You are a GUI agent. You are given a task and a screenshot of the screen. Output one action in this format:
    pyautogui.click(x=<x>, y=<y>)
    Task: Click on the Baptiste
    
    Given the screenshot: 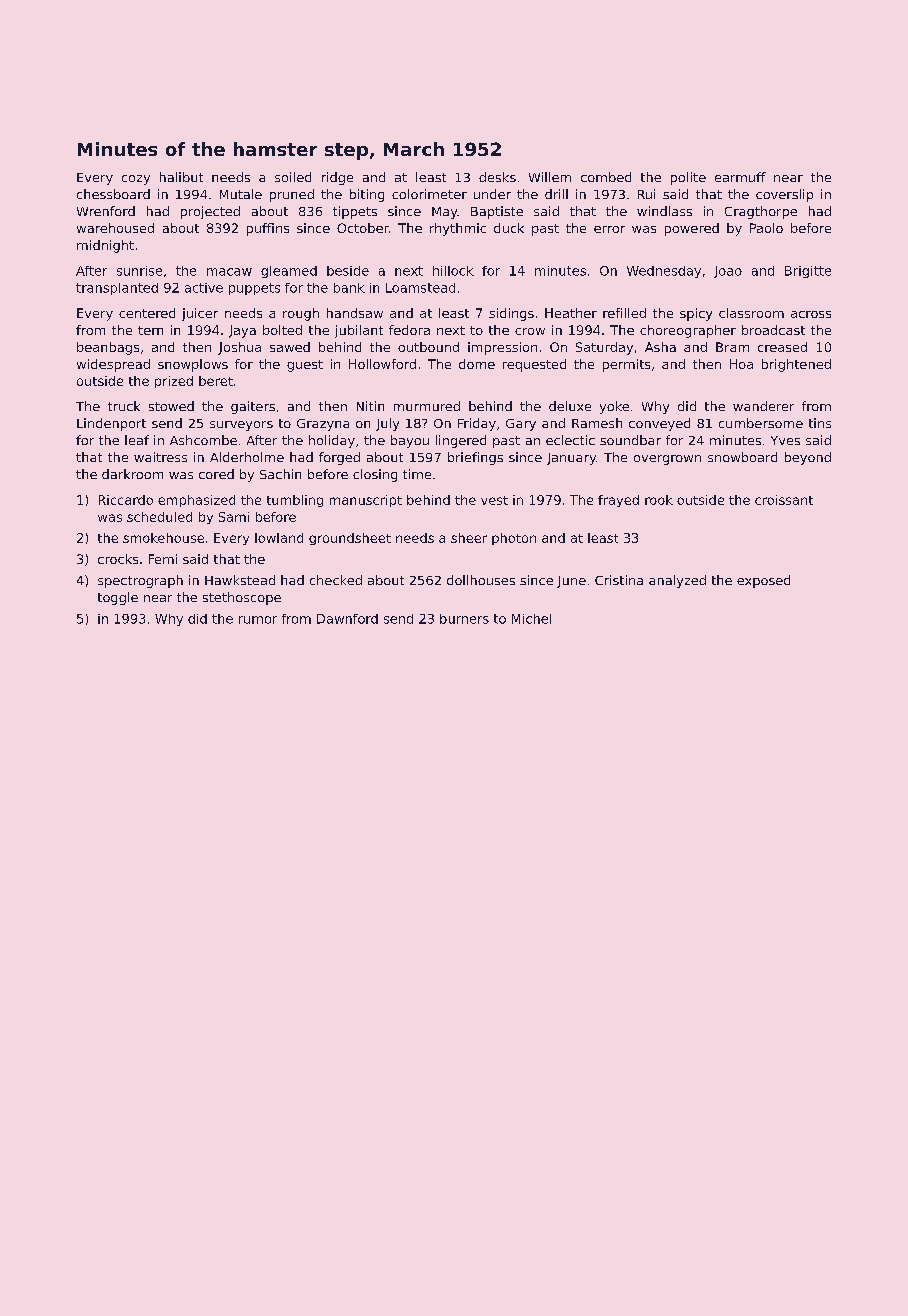 What is the action you would take?
    pyautogui.click(x=497, y=212)
